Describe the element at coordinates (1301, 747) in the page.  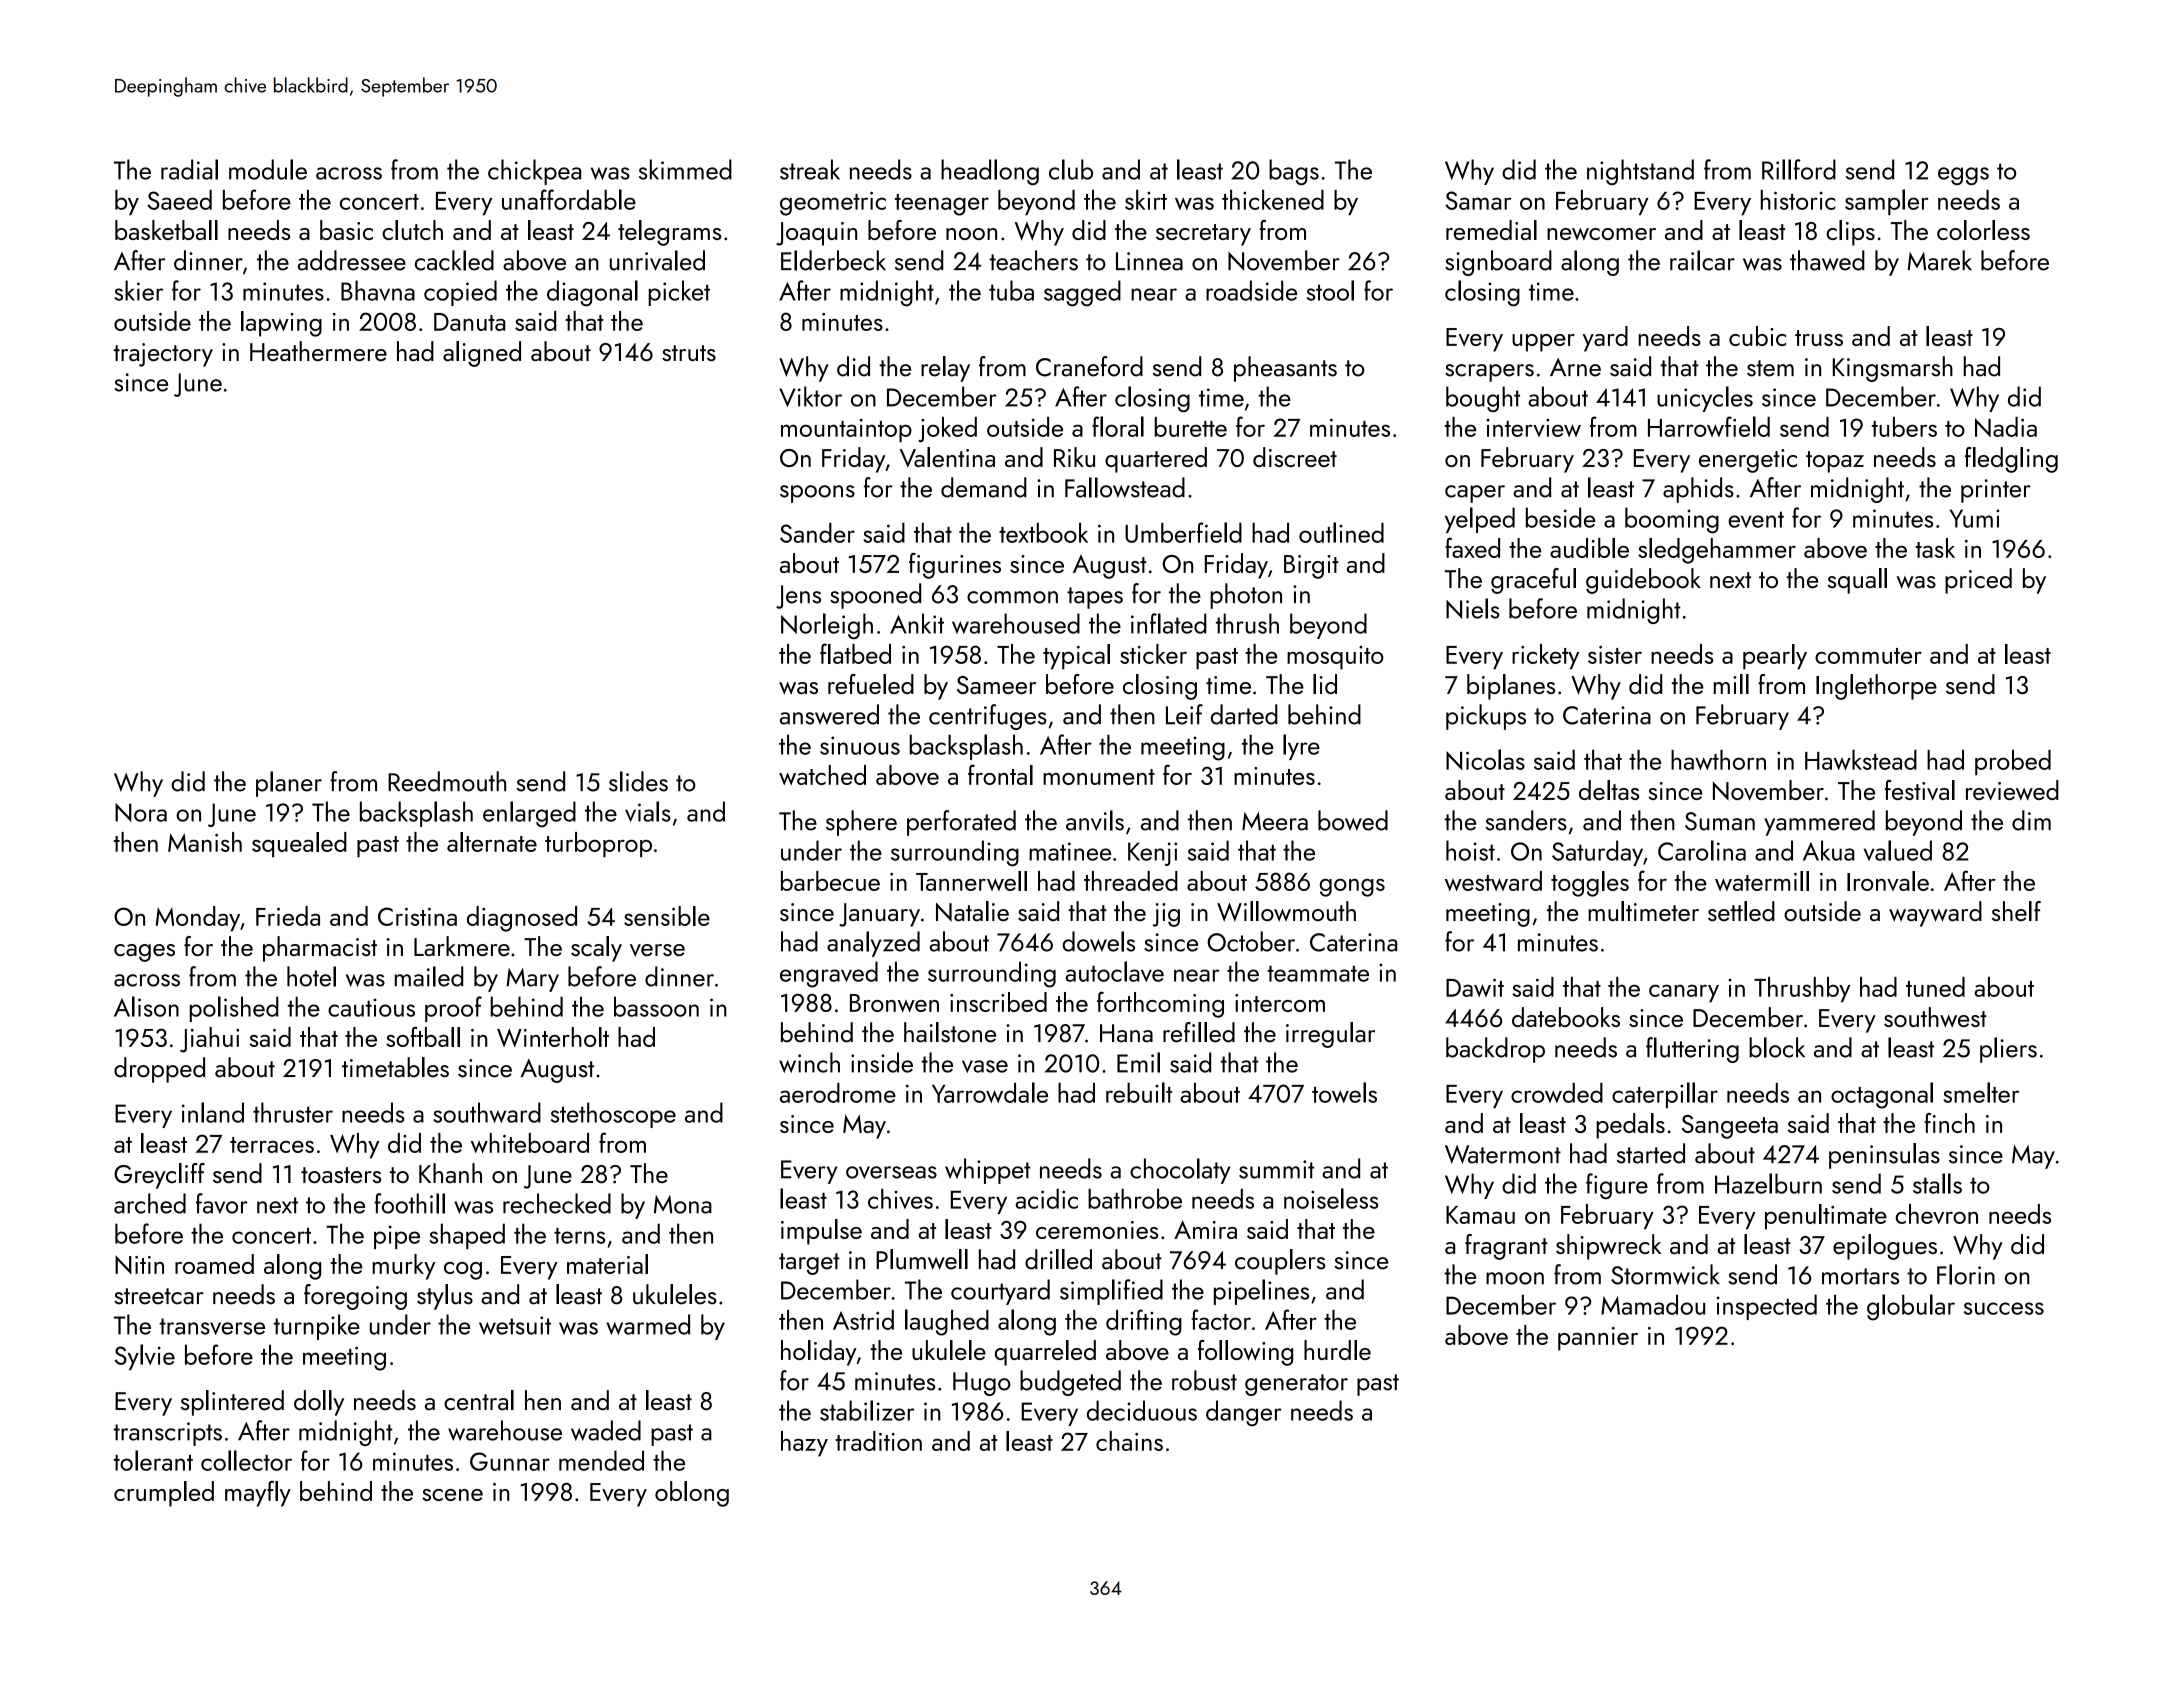
I see `lyre` at that location.
